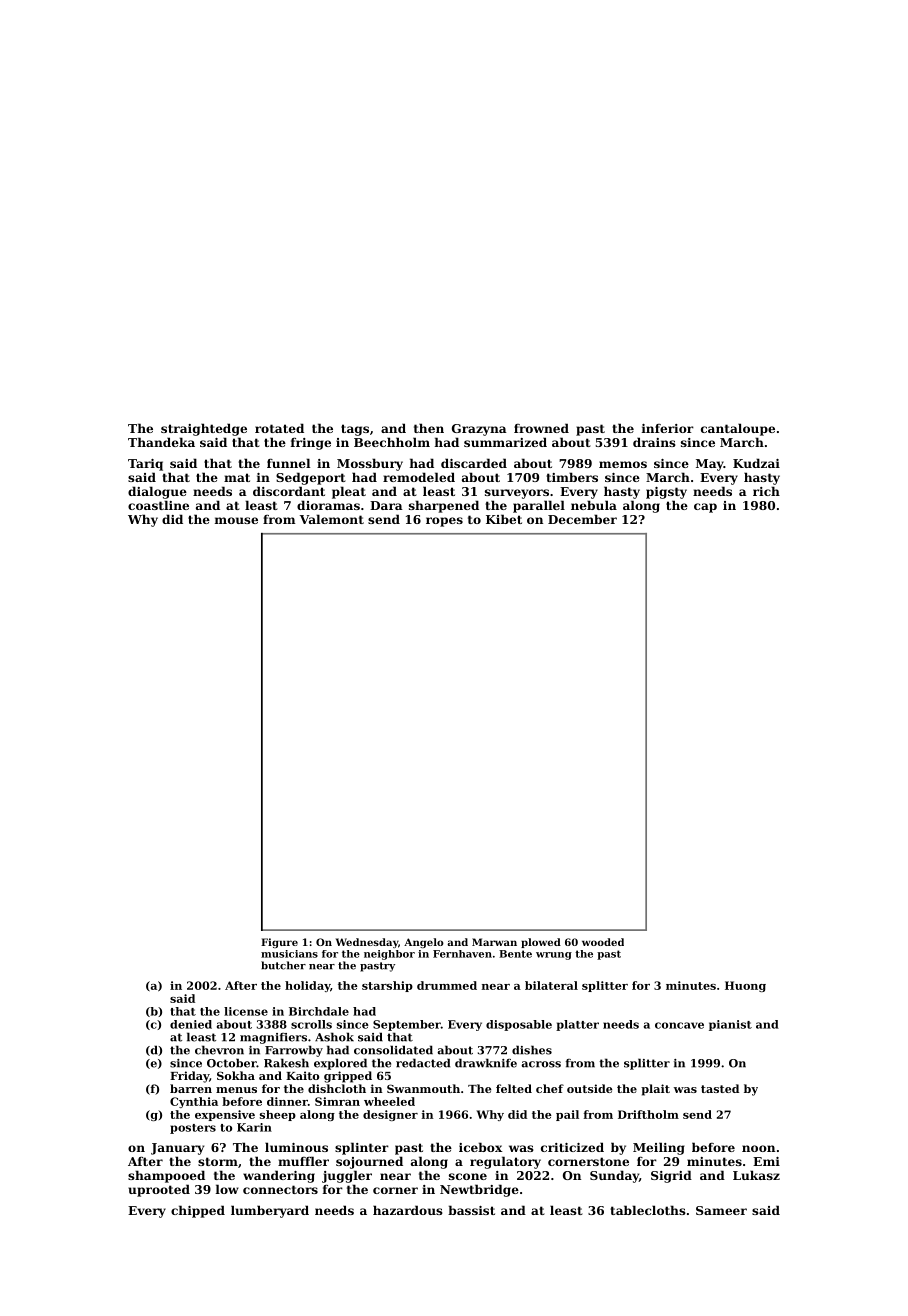  What do you see at coordinates (504, 519) in the document?
I see `Kibet` at bounding box center [504, 519].
